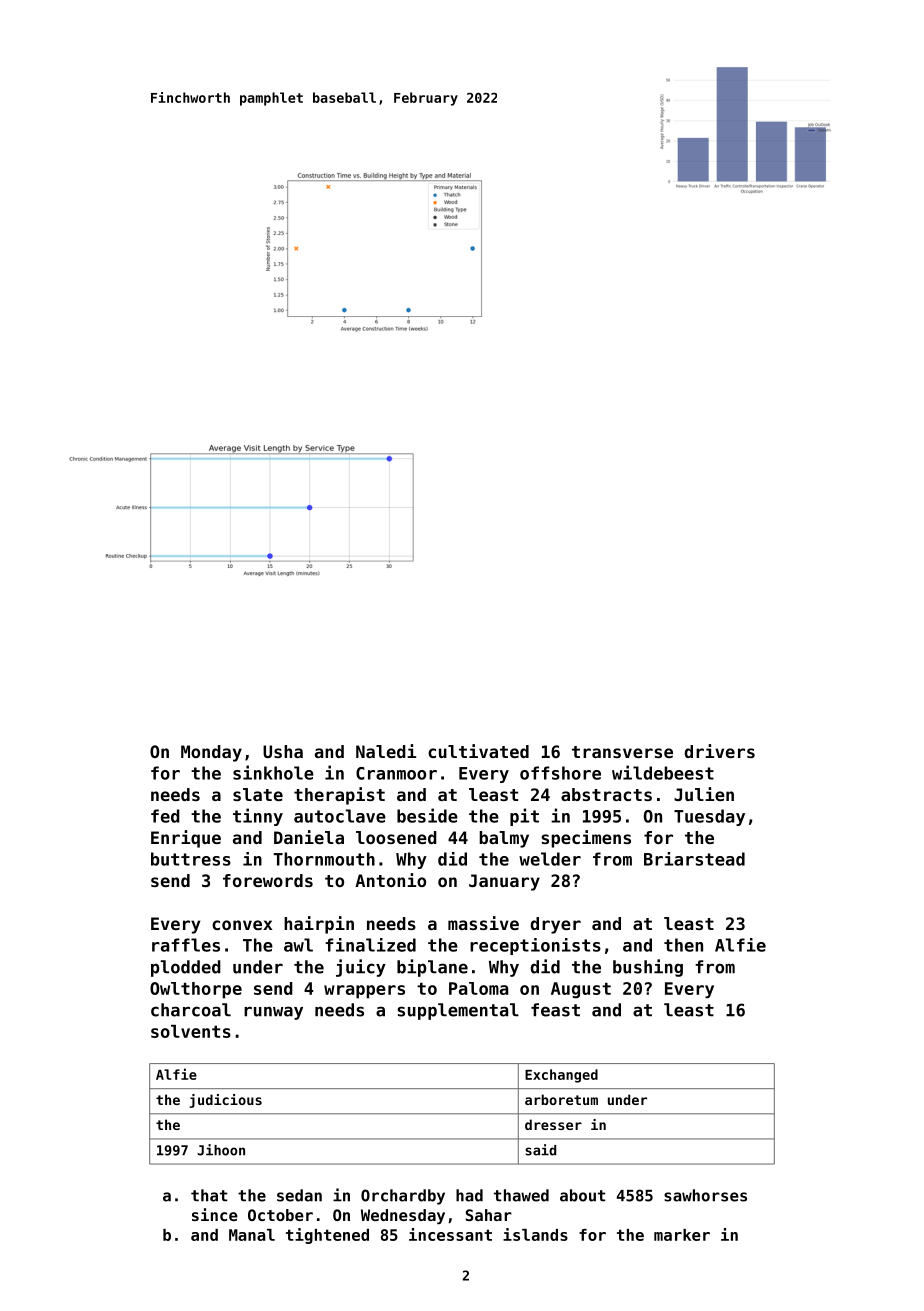 Image resolution: width=924 pixels, height=1311 pixels. What do you see at coordinates (704, 794) in the page?
I see `Julien` at bounding box center [704, 794].
